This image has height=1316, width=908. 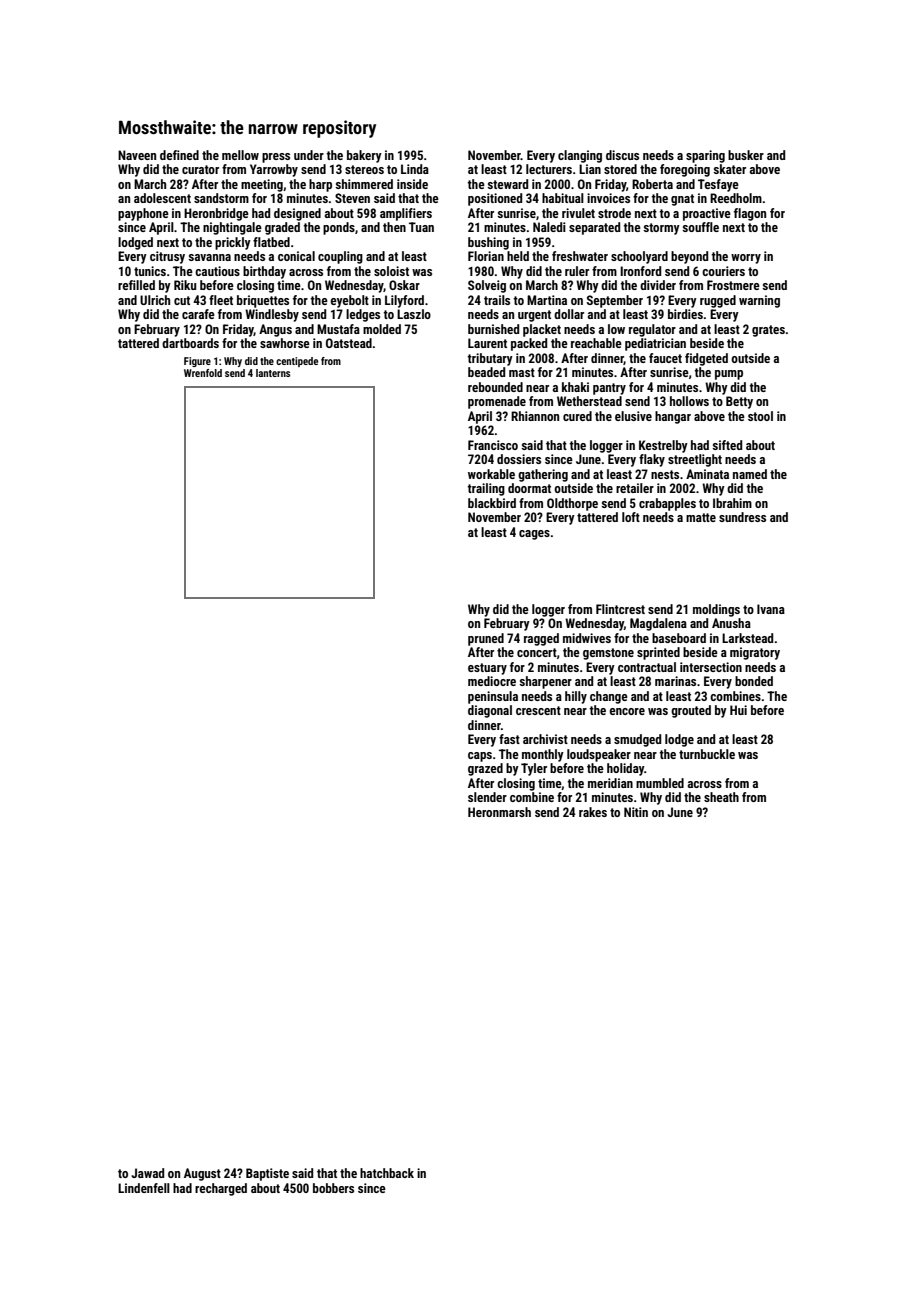 What do you see at coordinates (486, 489) in the image?
I see `trailing` at bounding box center [486, 489].
